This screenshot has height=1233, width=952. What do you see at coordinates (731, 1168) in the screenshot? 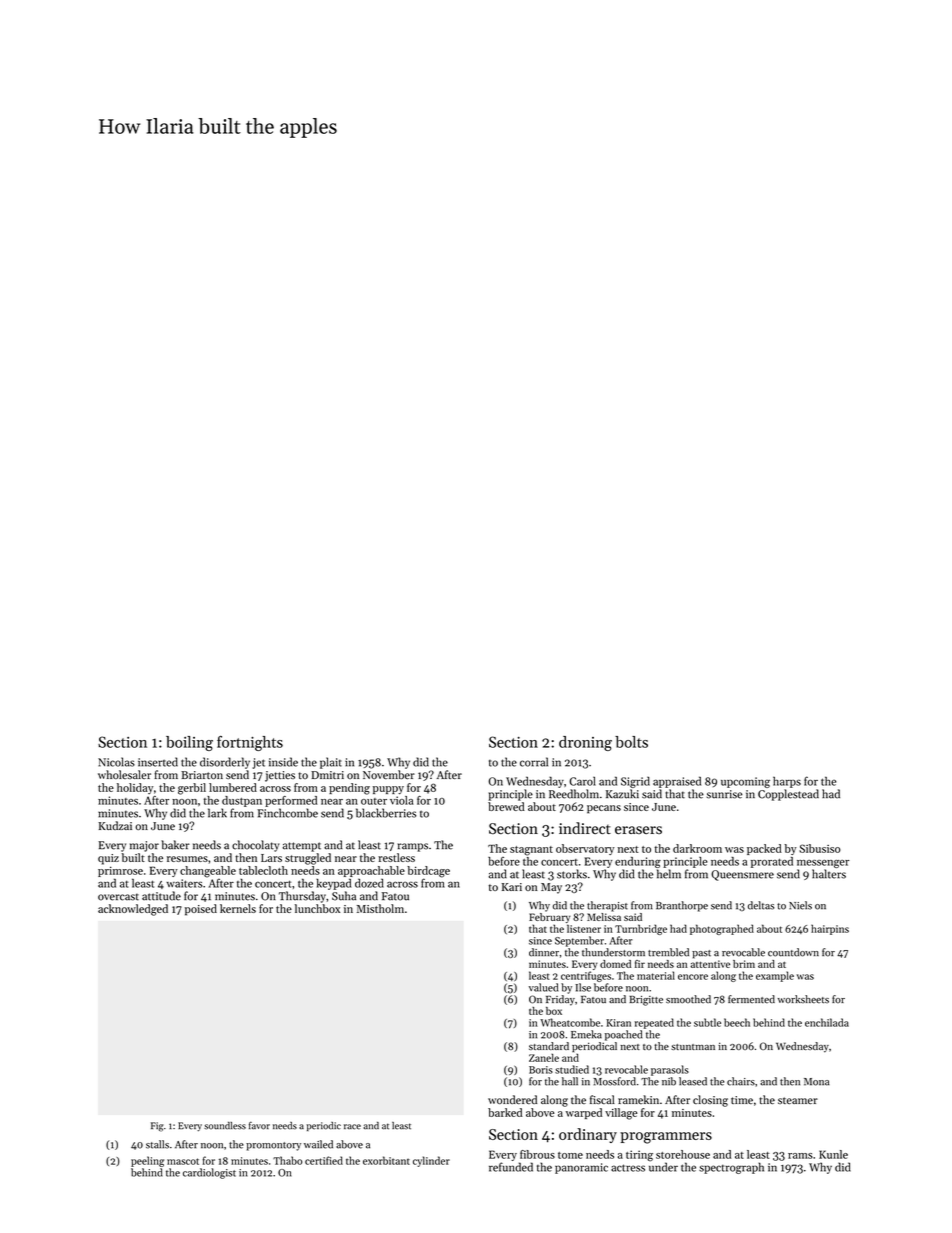
I see `spectrograph` at bounding box center [731, 1168].
